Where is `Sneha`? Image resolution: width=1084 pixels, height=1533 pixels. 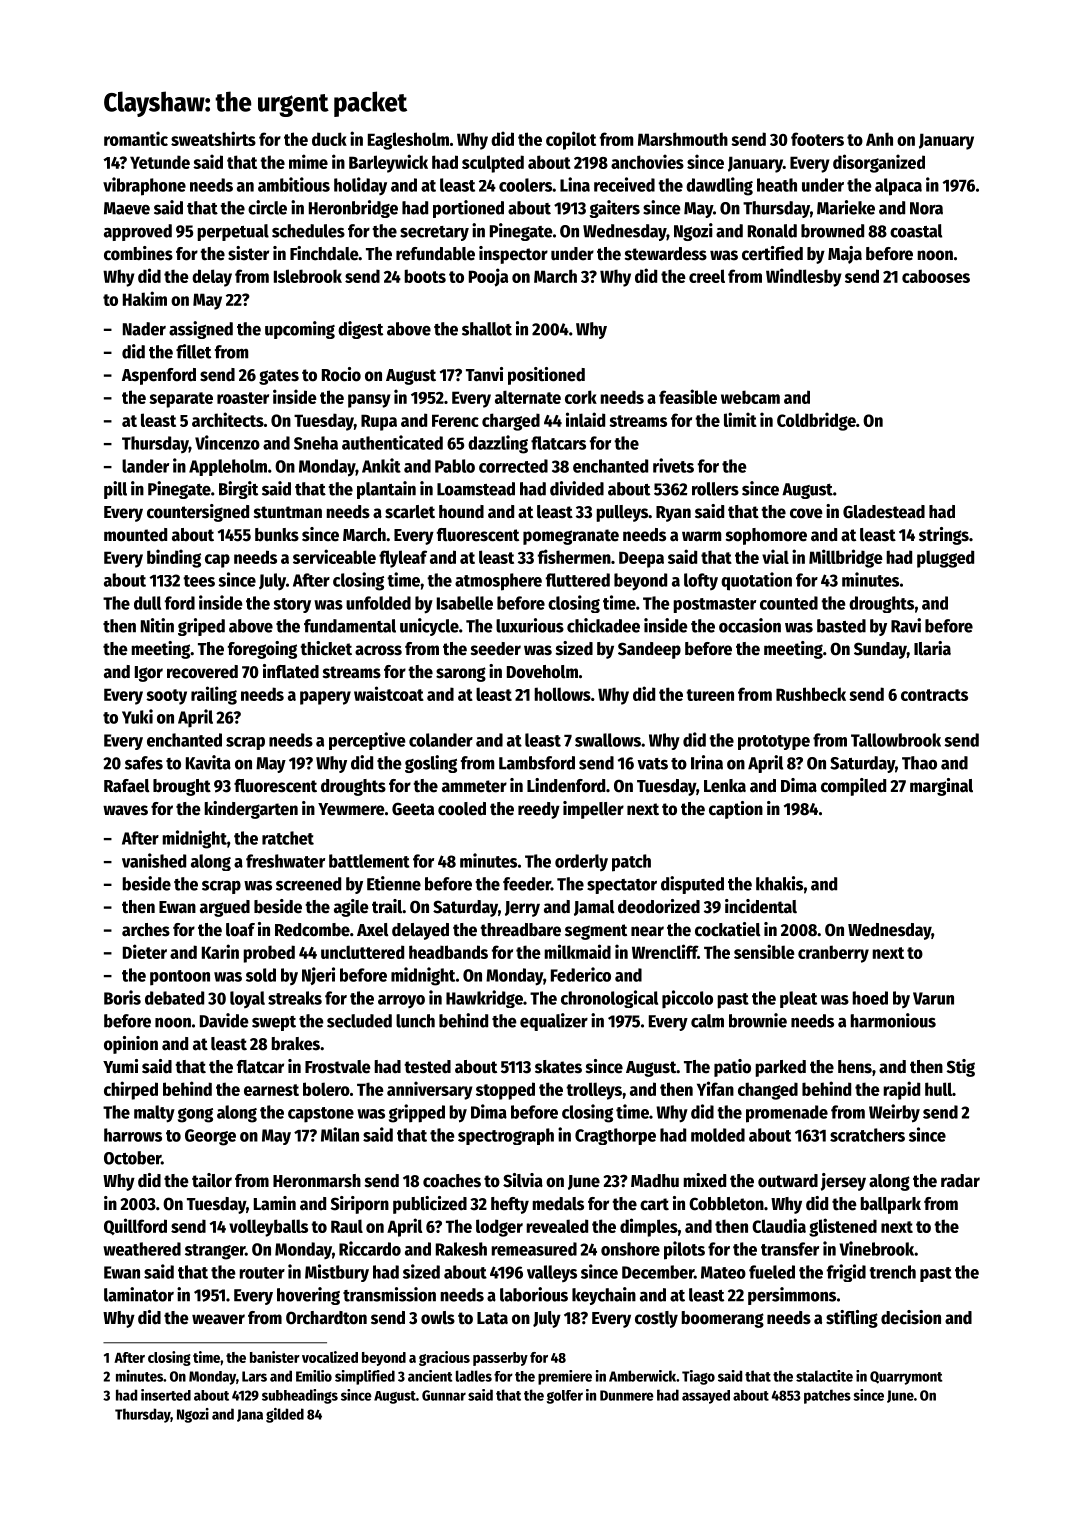
Sneha is located at coordinates (316, 443).
